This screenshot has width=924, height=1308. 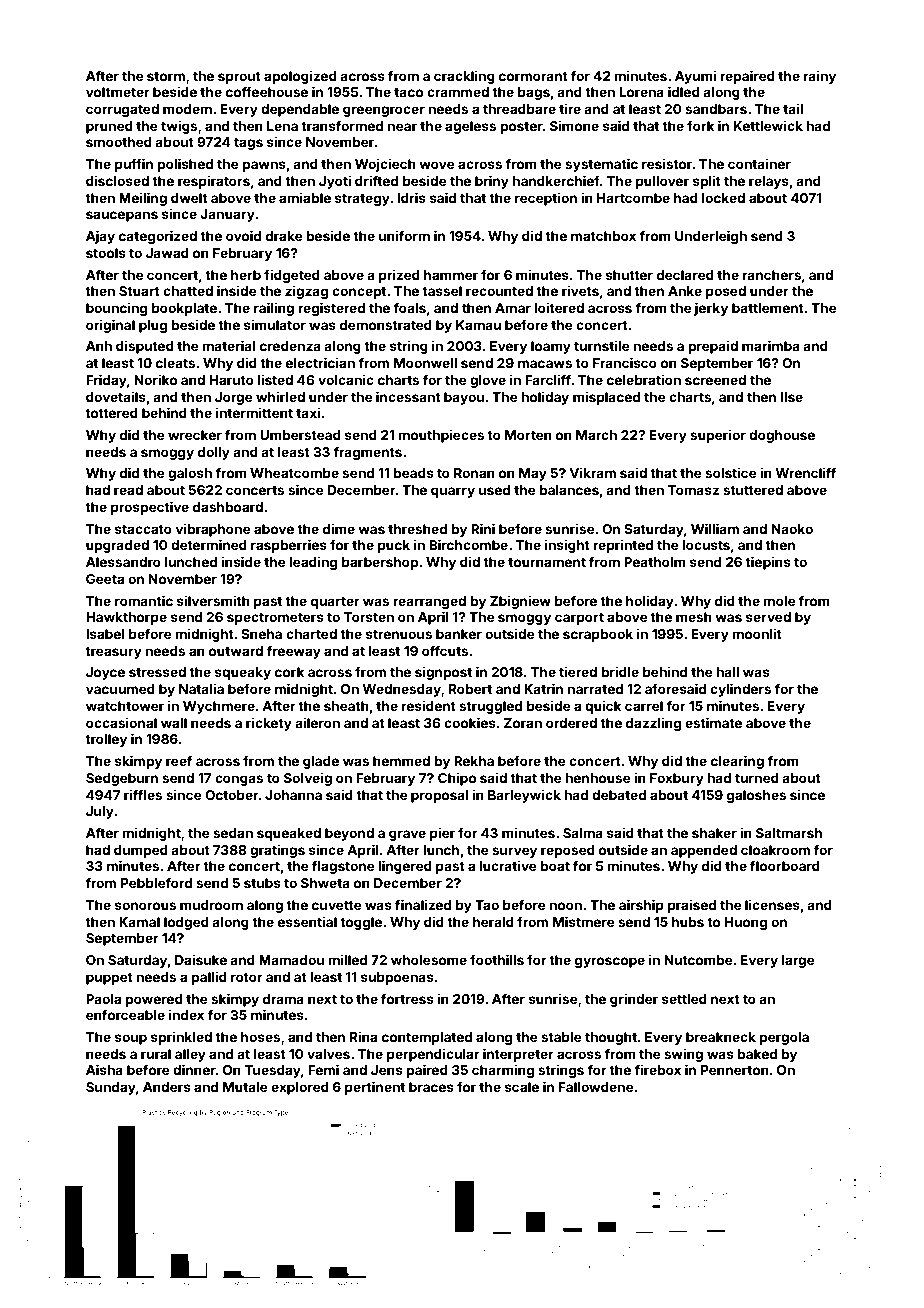 What do you see at coordinates (305, 197) in the screenshot?
I see `amiable` at bounding box center [305, 197].
